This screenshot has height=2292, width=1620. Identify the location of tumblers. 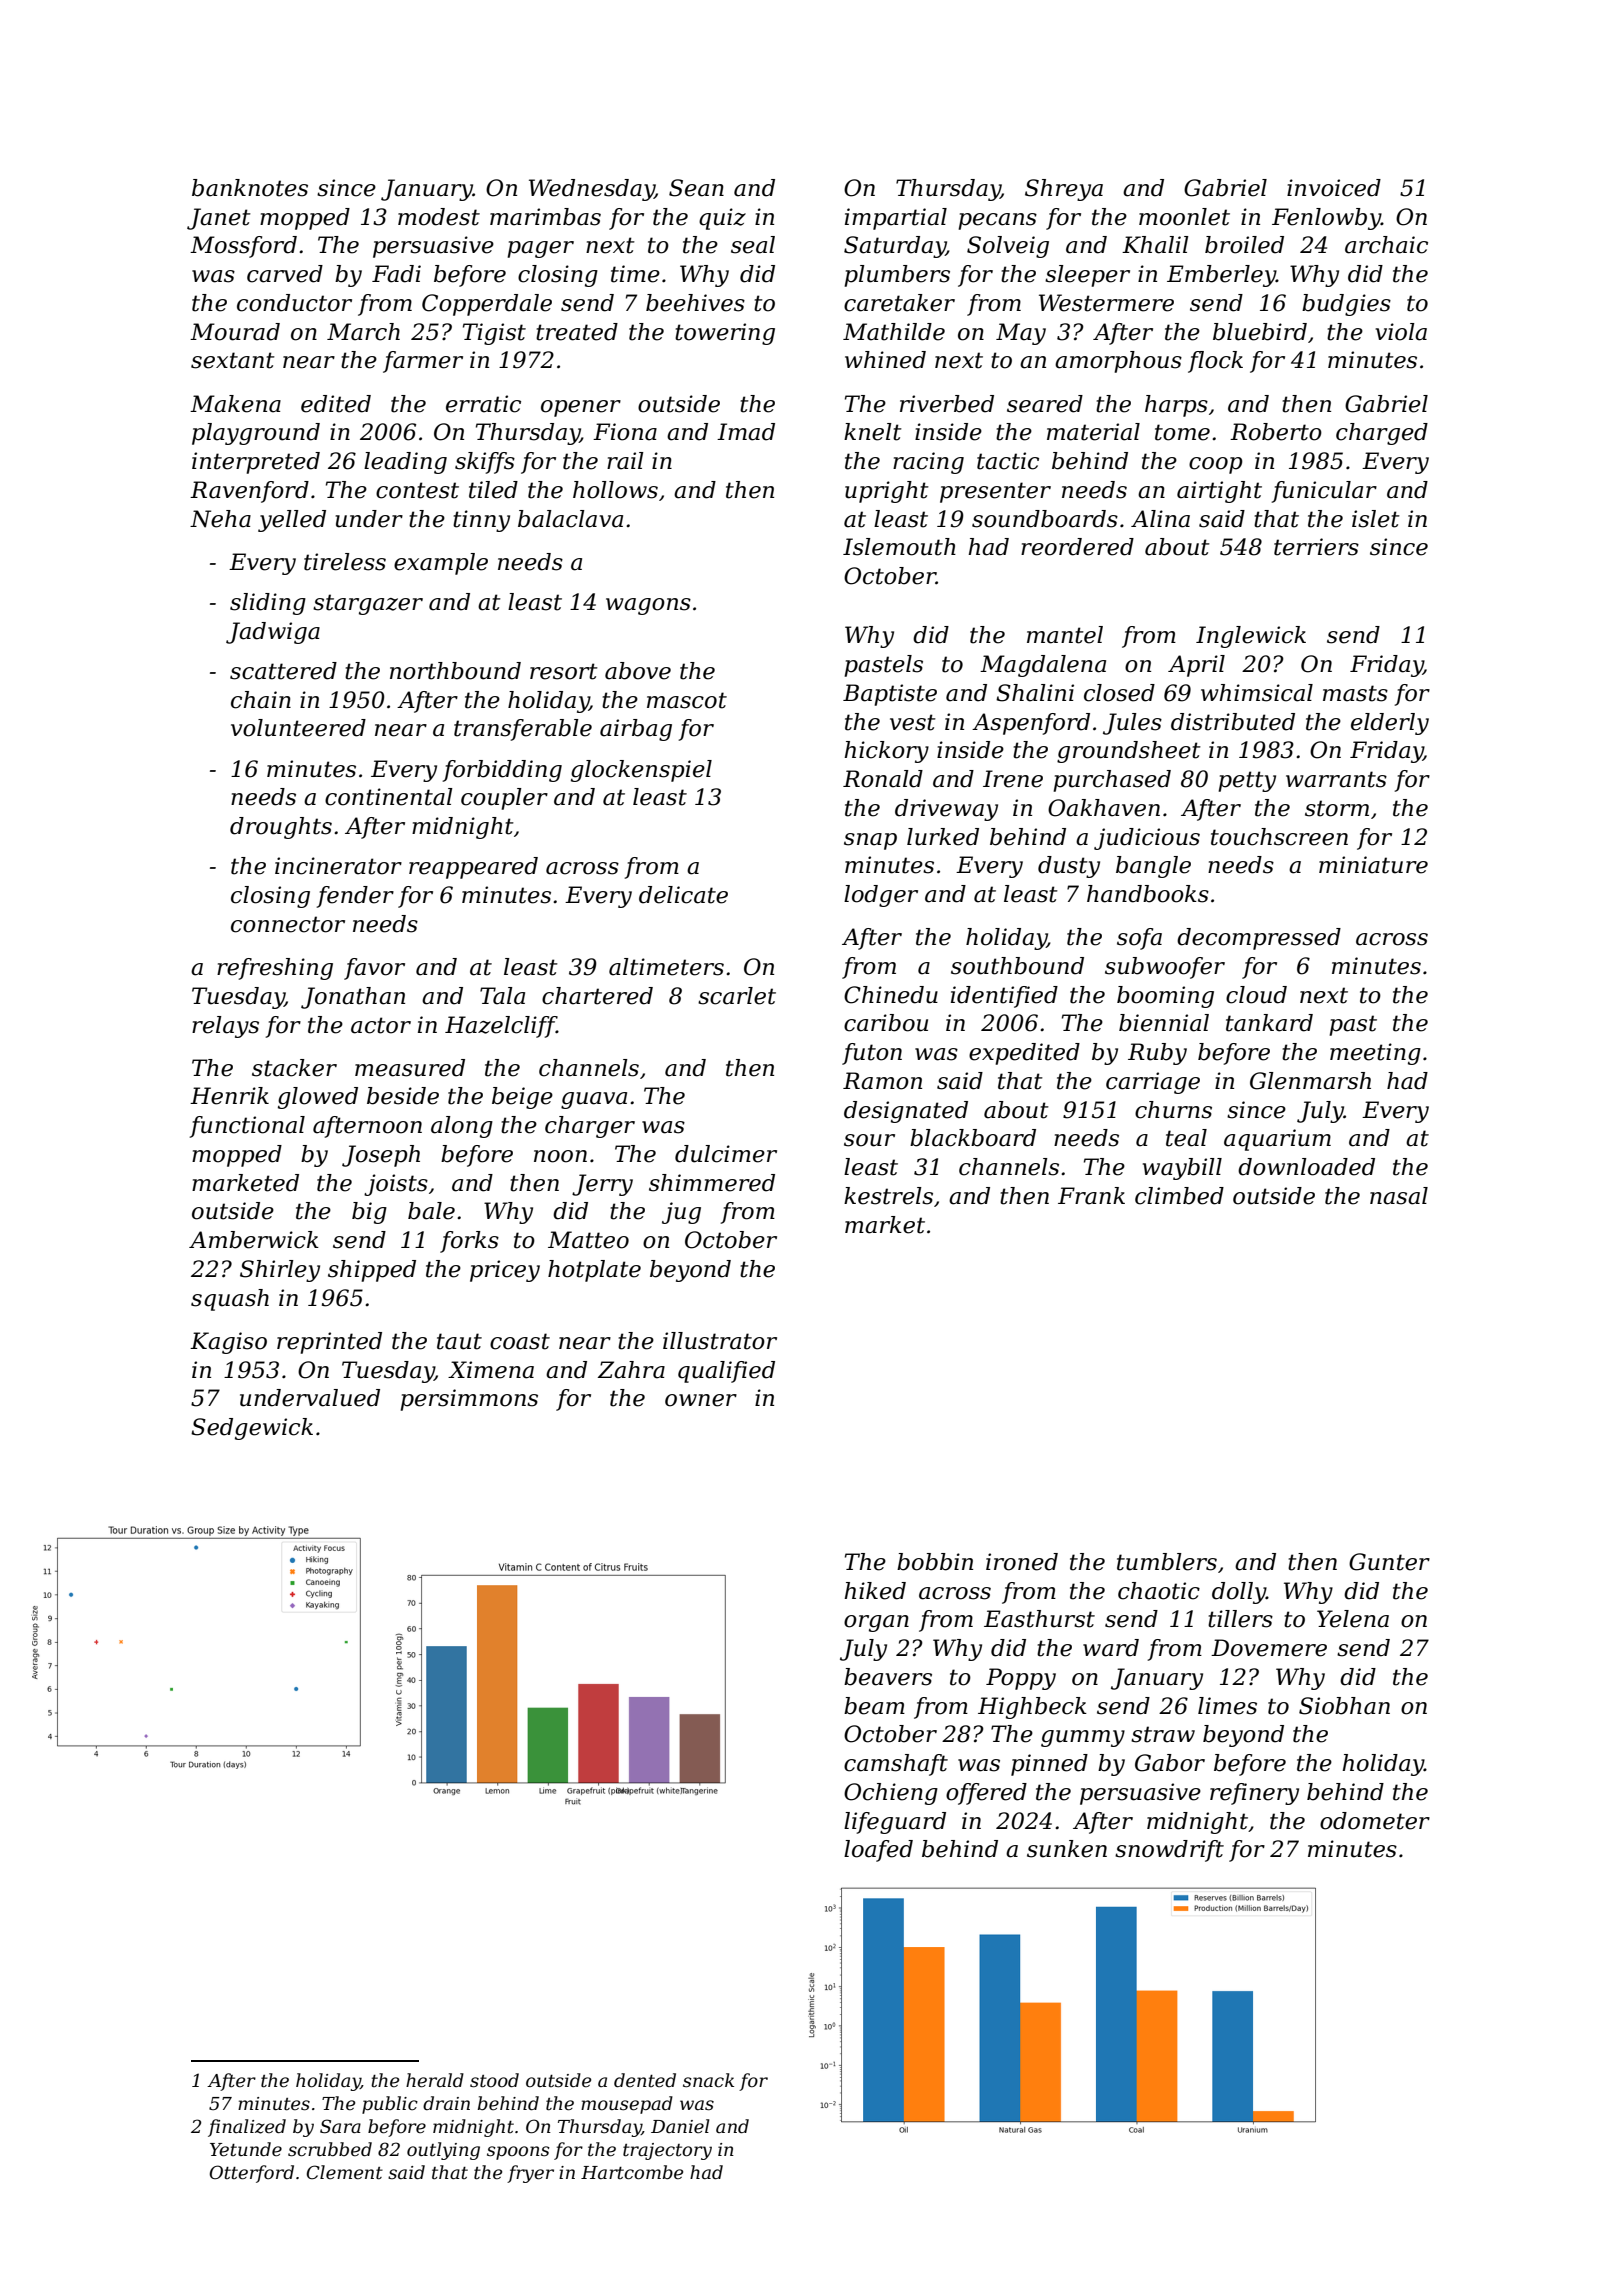
(1167, 1562).
